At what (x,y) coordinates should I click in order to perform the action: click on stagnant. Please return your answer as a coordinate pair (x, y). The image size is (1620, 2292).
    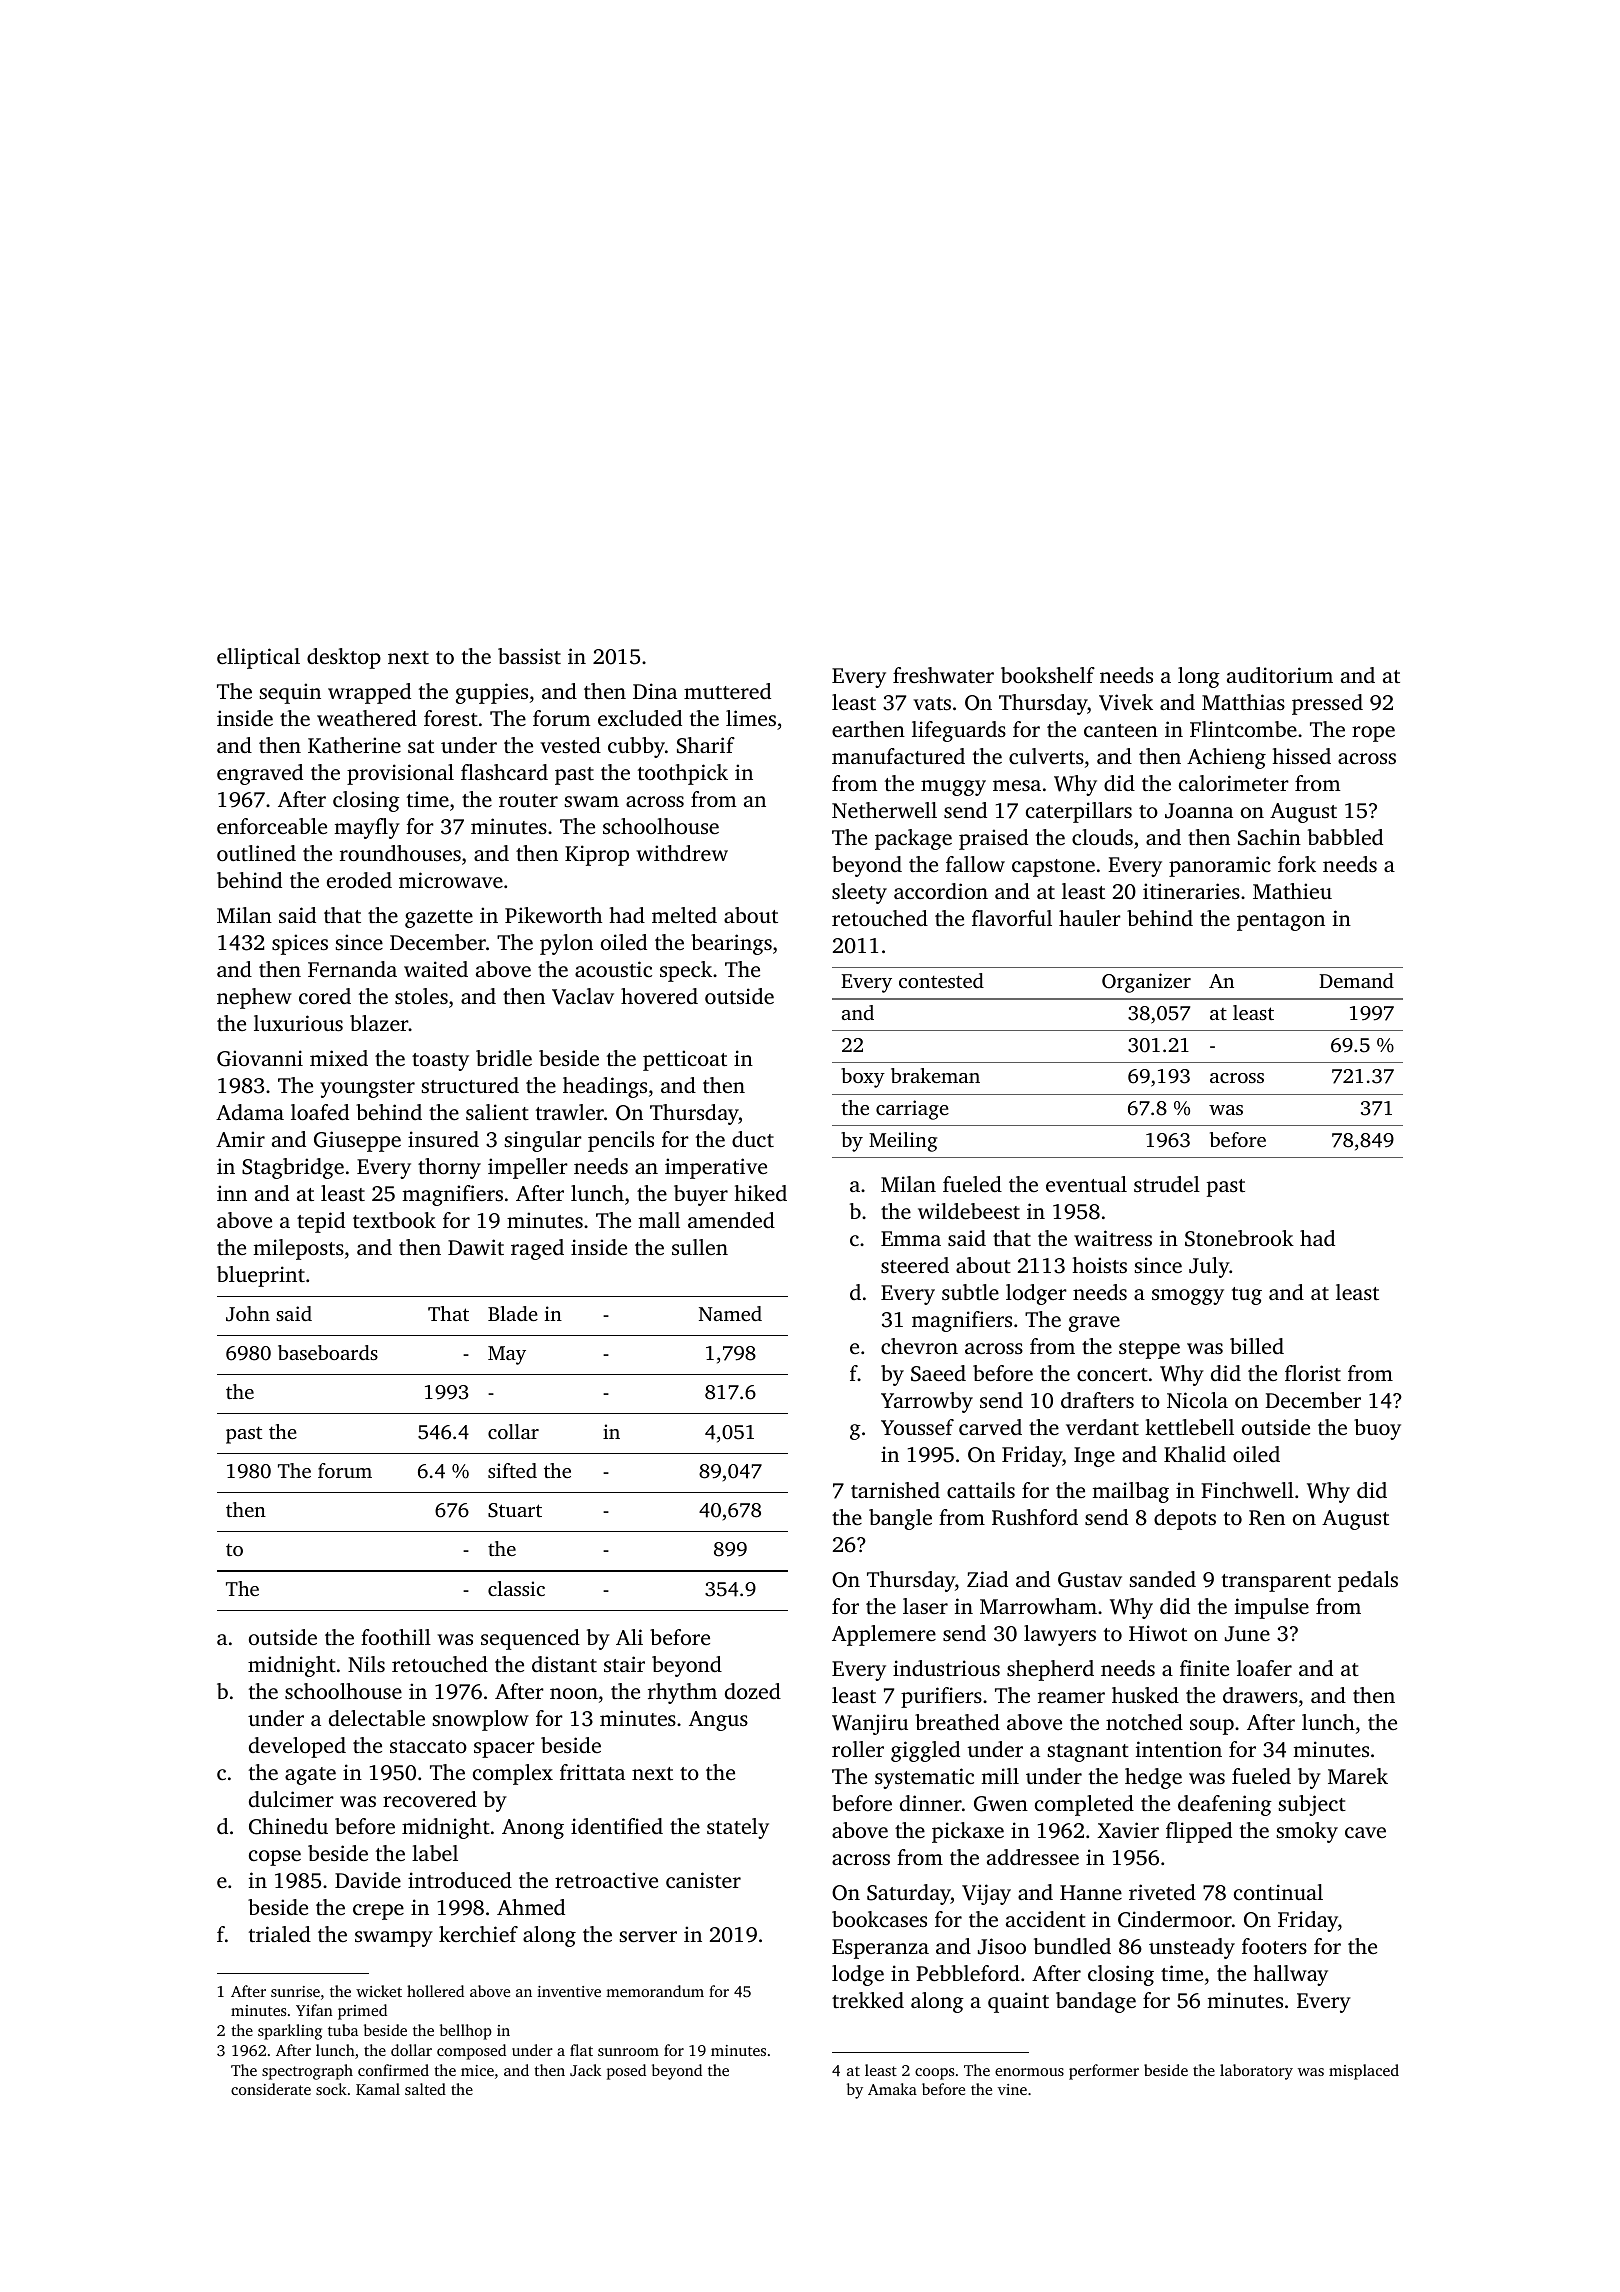
    Looking at the image, I should click on (1088, 1753).
